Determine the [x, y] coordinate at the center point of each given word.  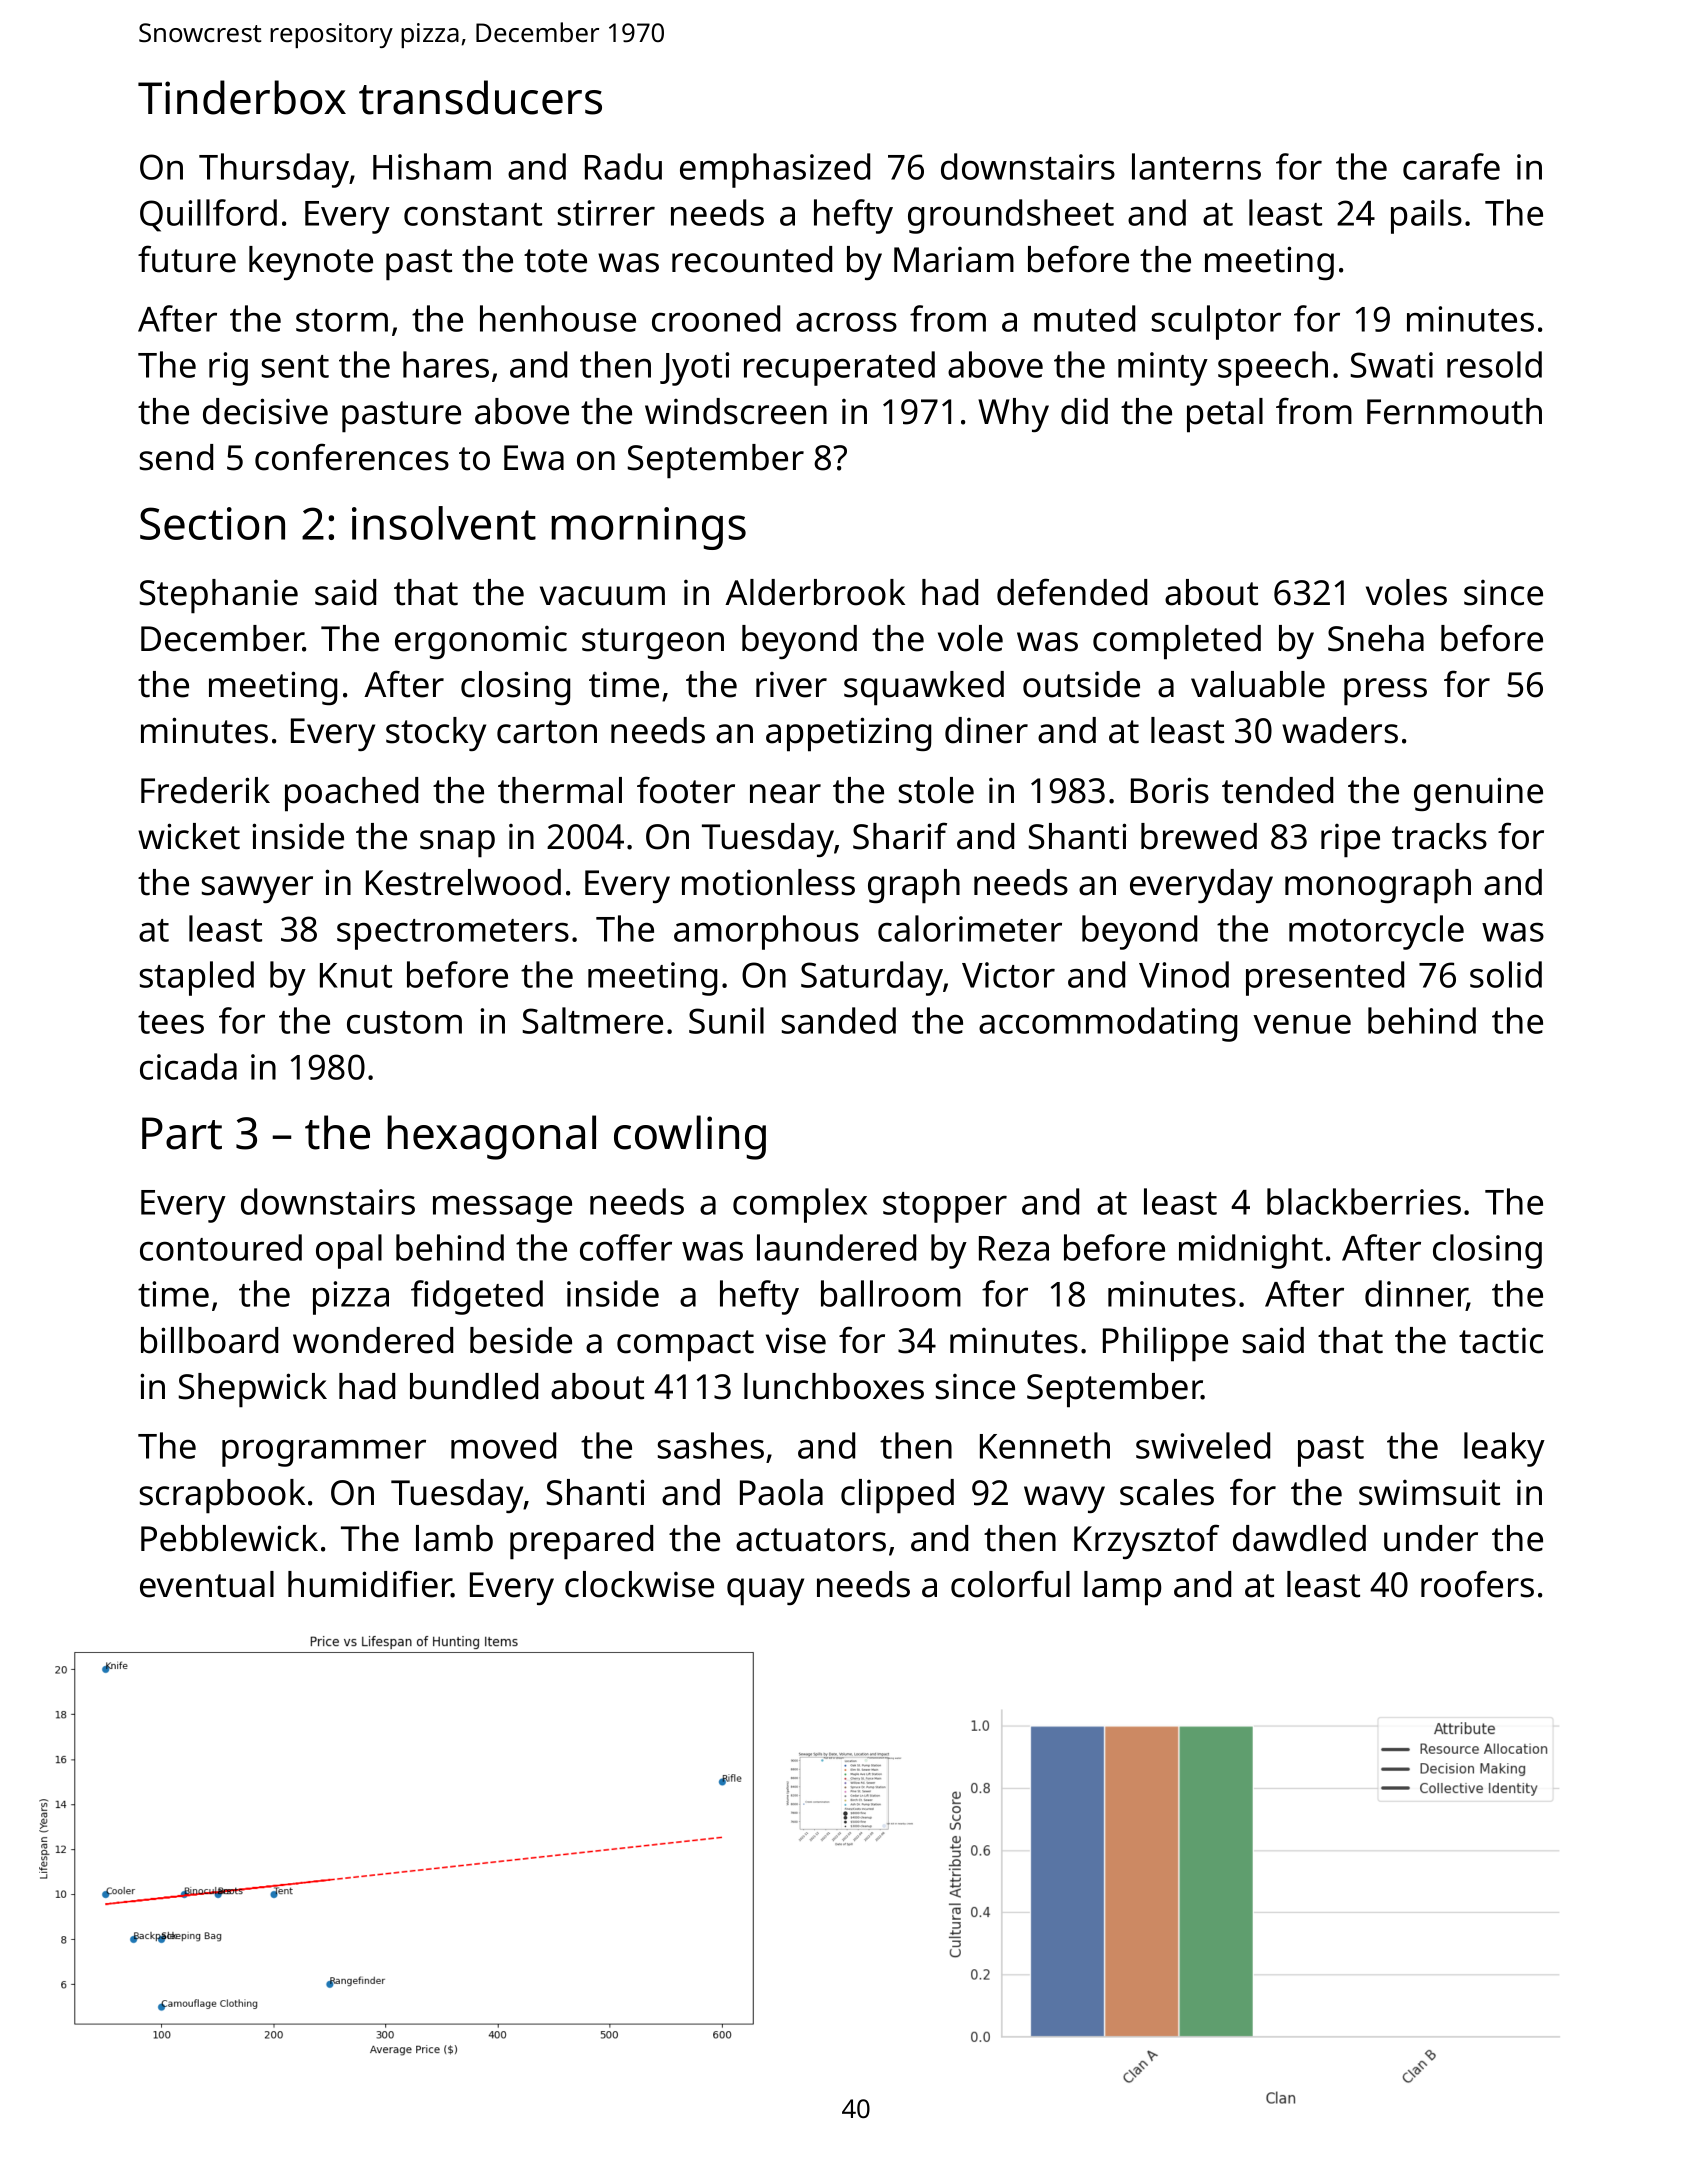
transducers [480, 97]
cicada [188, 1066]
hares [446, 364]
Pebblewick [229, 1538]
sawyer [257, 889]
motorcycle [1376, 932]
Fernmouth [1454, 411]
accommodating [1108, 1024]
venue [1302, 1024]
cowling [690, 1137]
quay [765, 1592]
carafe [1451, 166]
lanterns [1196, 166]
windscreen [736, 411]
